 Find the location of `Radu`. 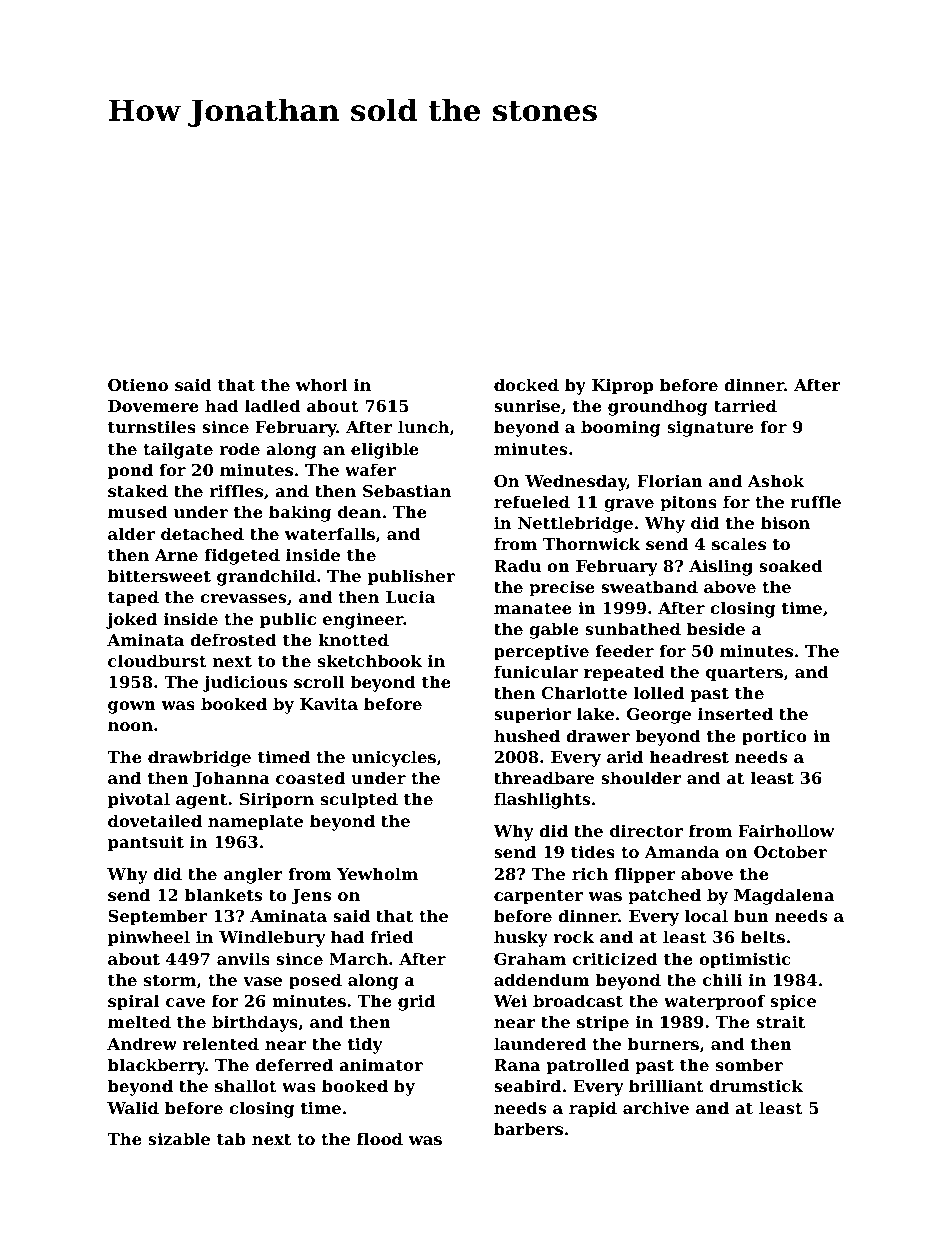

Radu is located at coordinates (517, 565).
